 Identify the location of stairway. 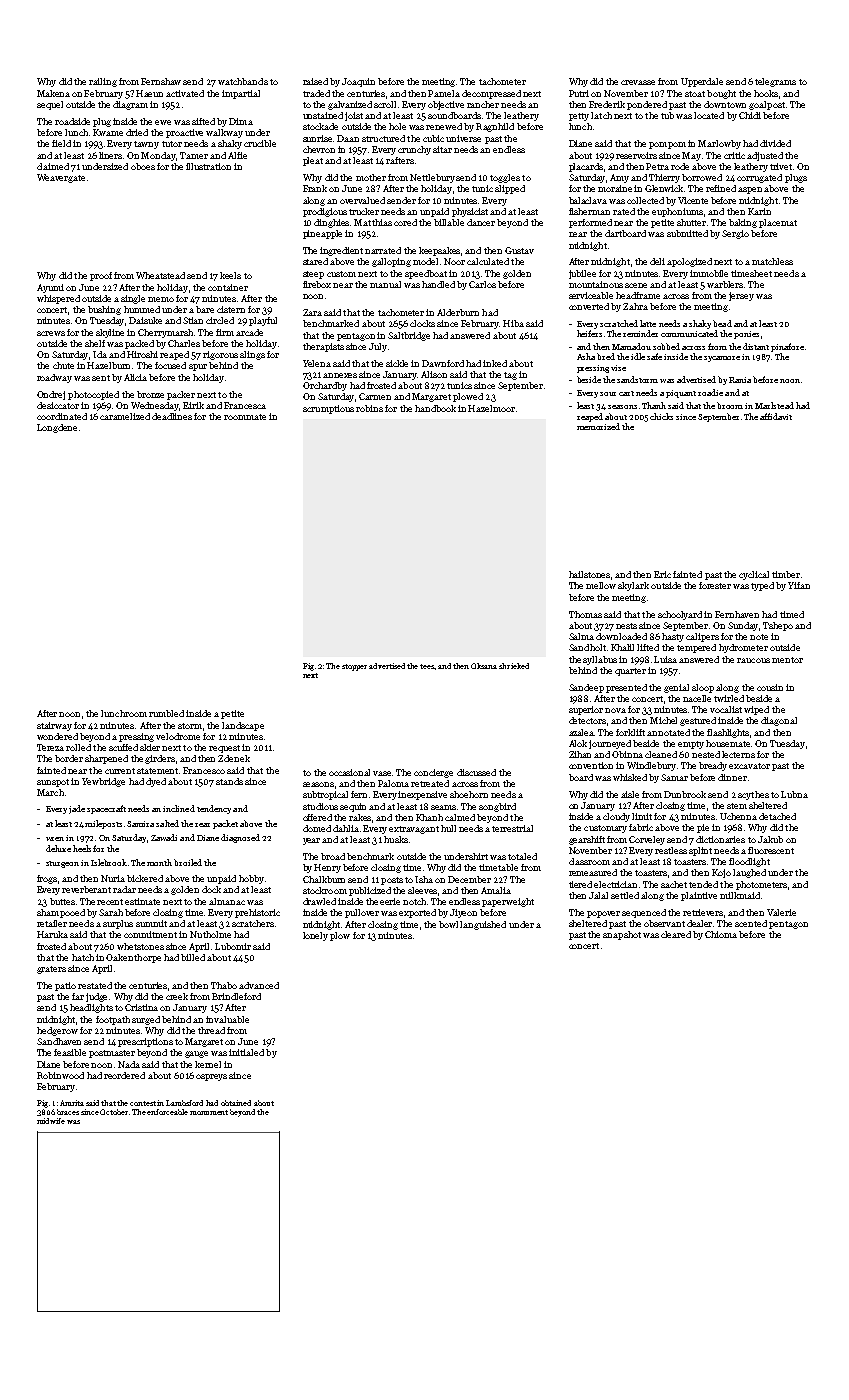
(54, 726).
